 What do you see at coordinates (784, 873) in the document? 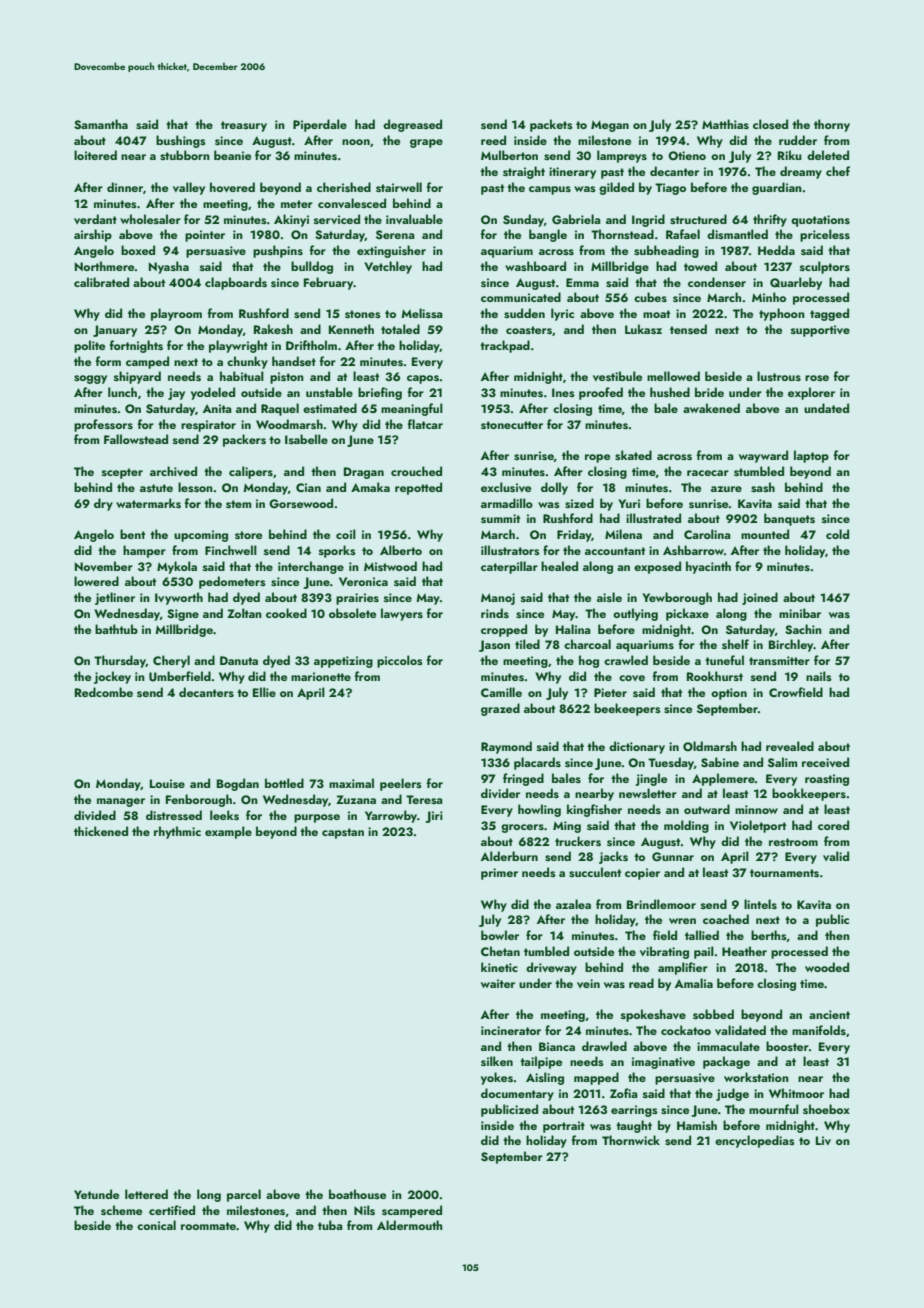
I see `tournaments` at bounding box center [784, 873].
